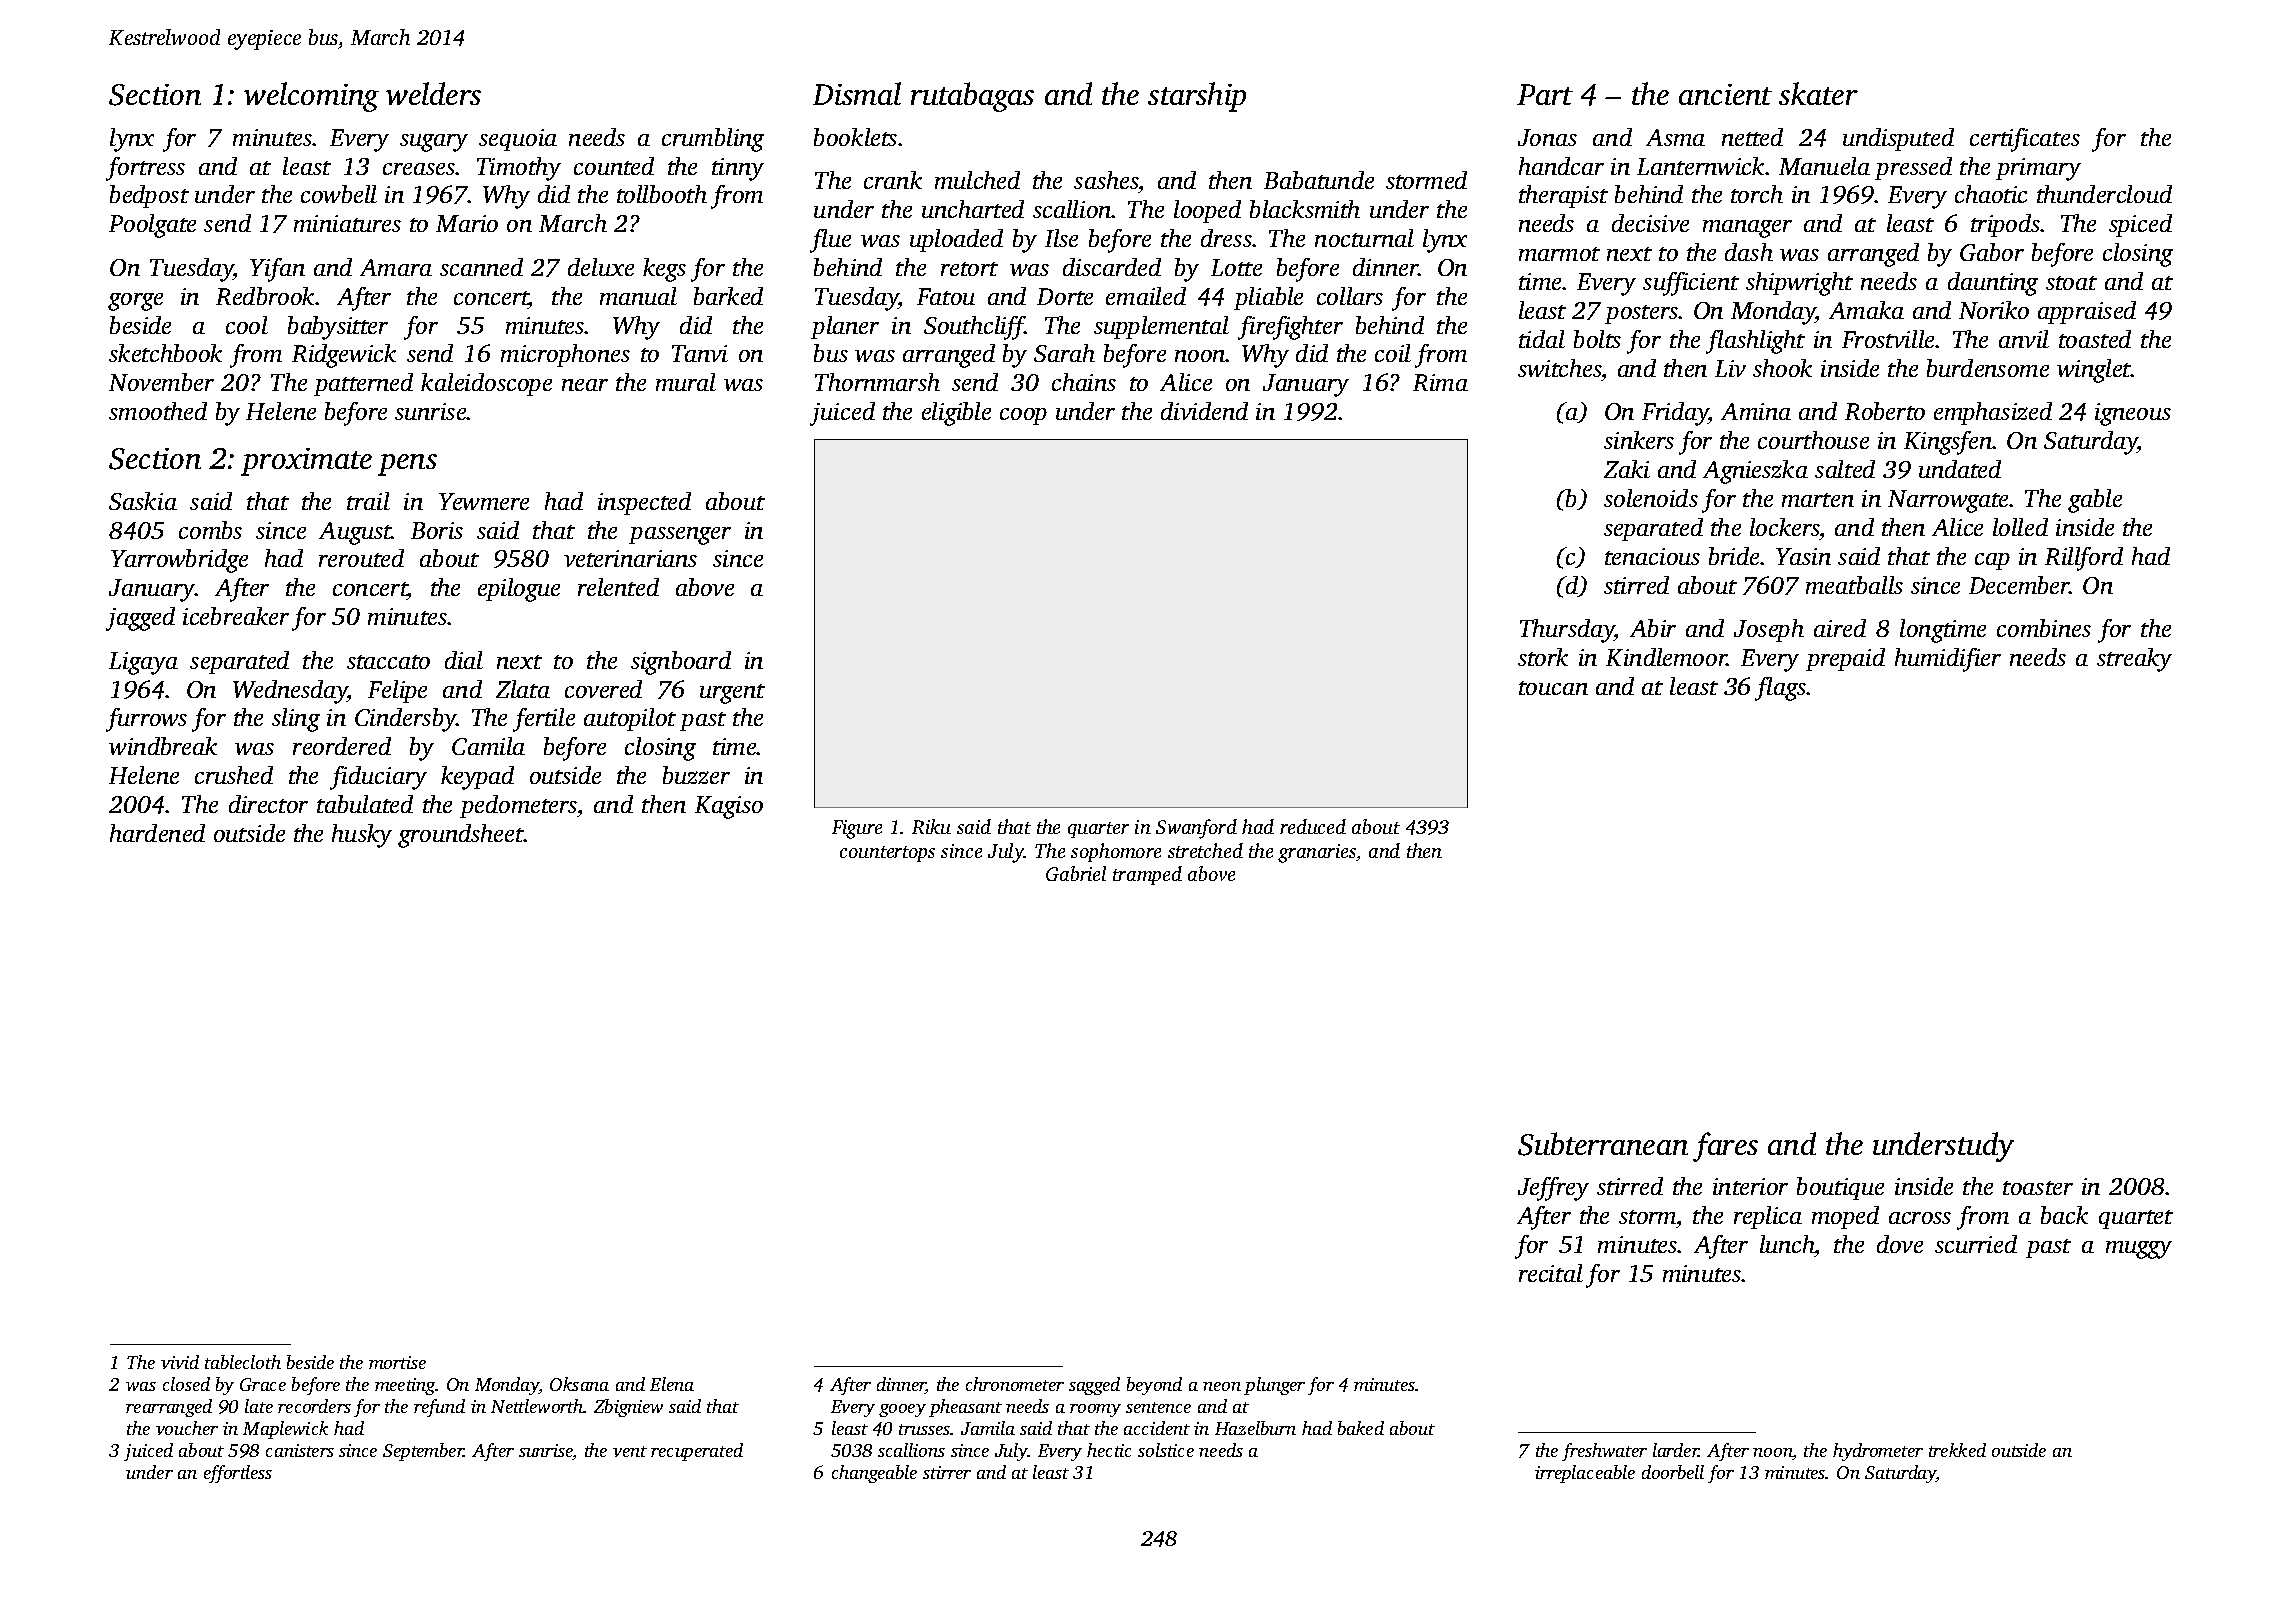 The width and height of the screenshot is (2282, 1614). What do you see at coordinates (243, 1362) in the screenshot?
I see `tablecloth` at bounding box center [243, 1362].
